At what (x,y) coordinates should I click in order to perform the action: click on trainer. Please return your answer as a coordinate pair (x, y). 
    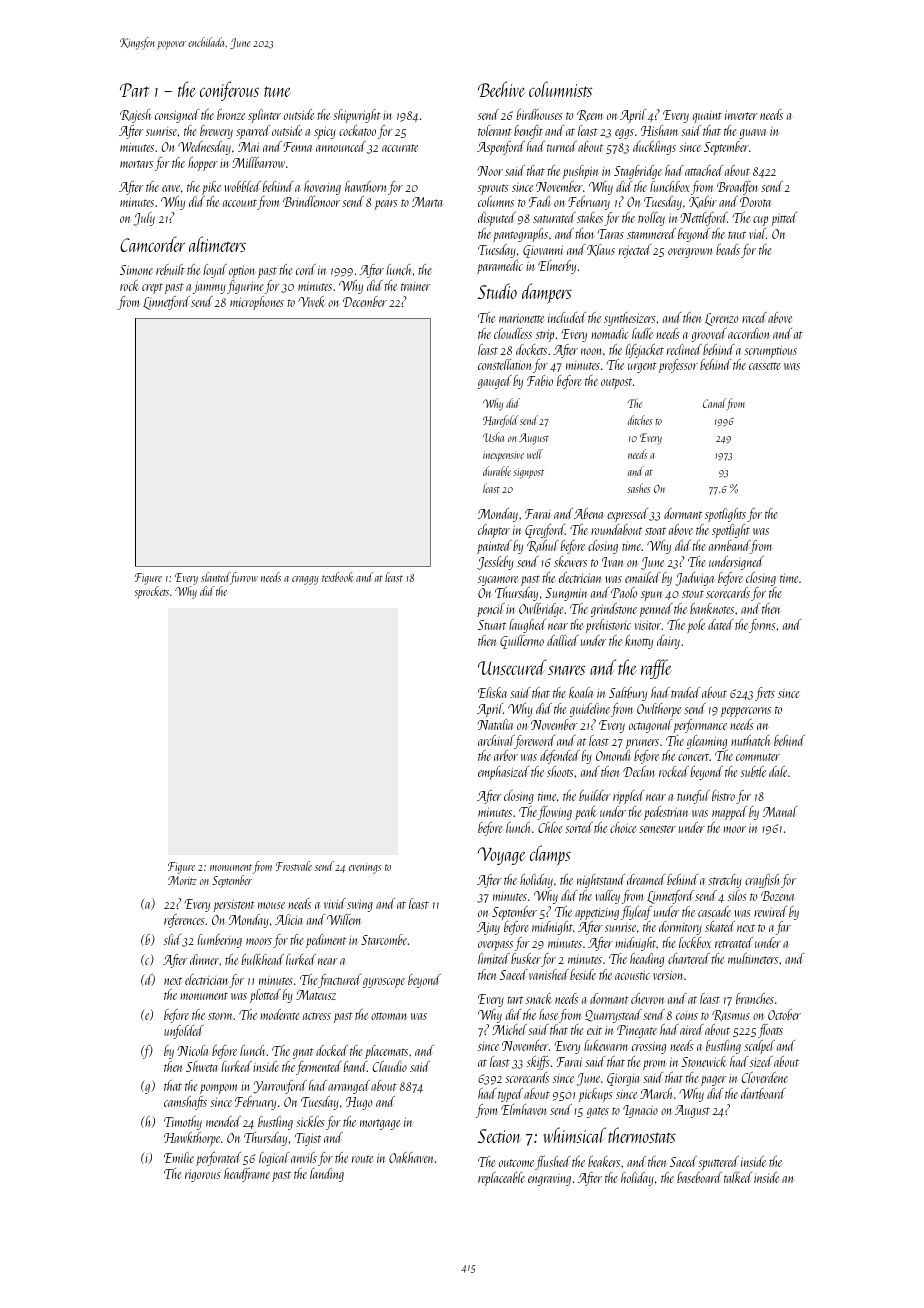
    Looking at the image, I should click on (416, 286).
